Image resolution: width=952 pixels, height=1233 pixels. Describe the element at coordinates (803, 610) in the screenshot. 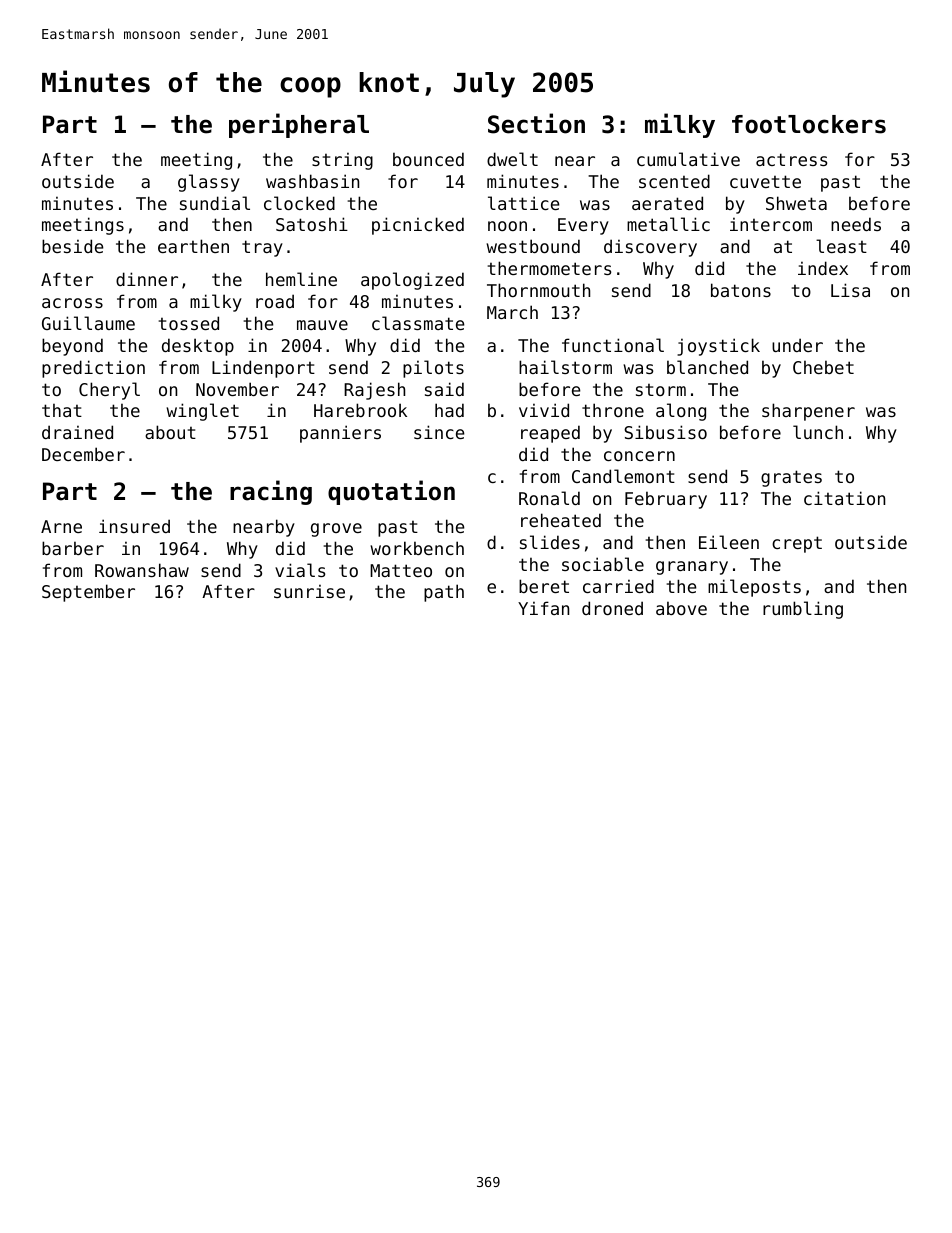

I see `rumbling` at that location.
